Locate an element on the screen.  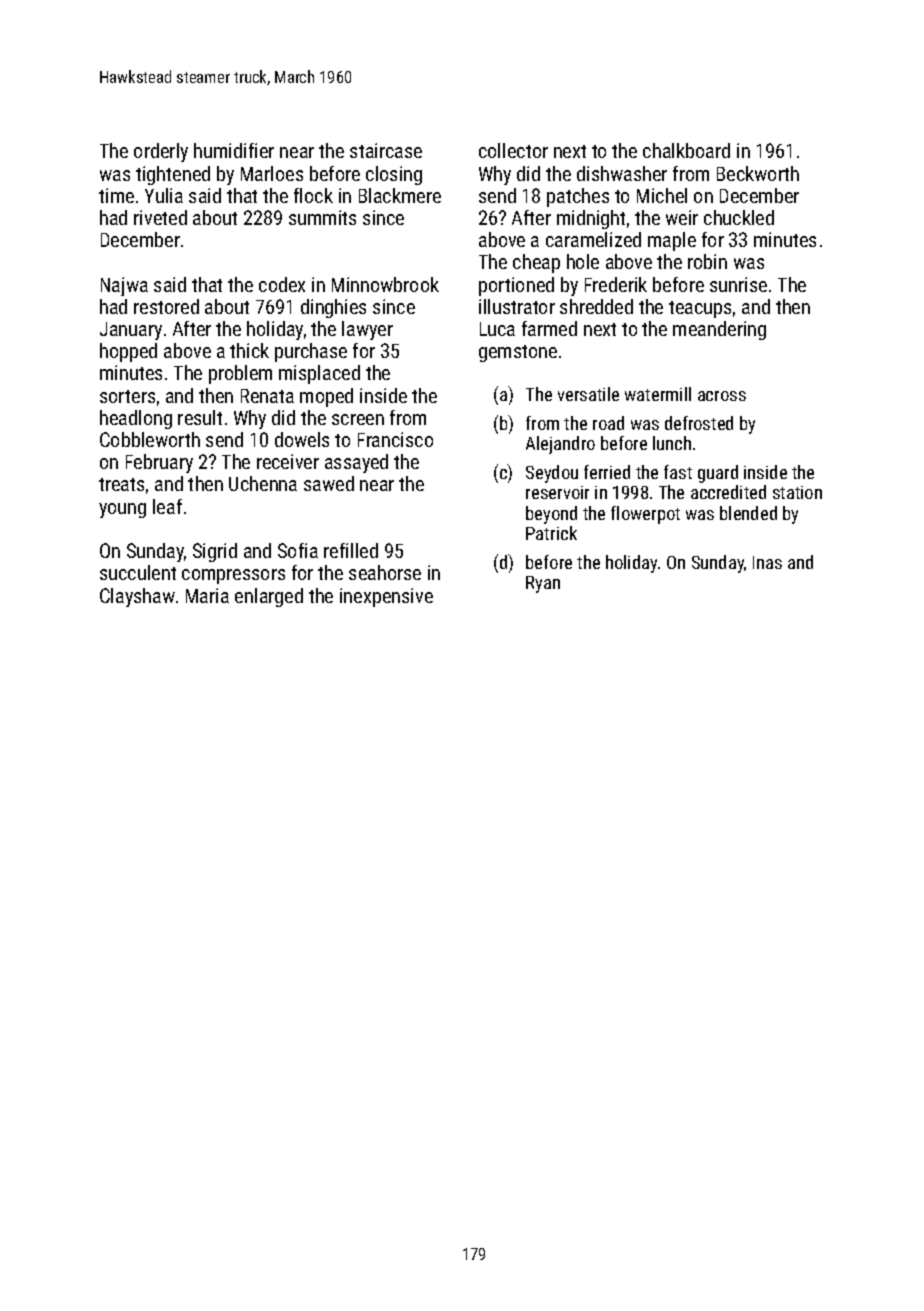
January is located at coordinates (131, 331).
